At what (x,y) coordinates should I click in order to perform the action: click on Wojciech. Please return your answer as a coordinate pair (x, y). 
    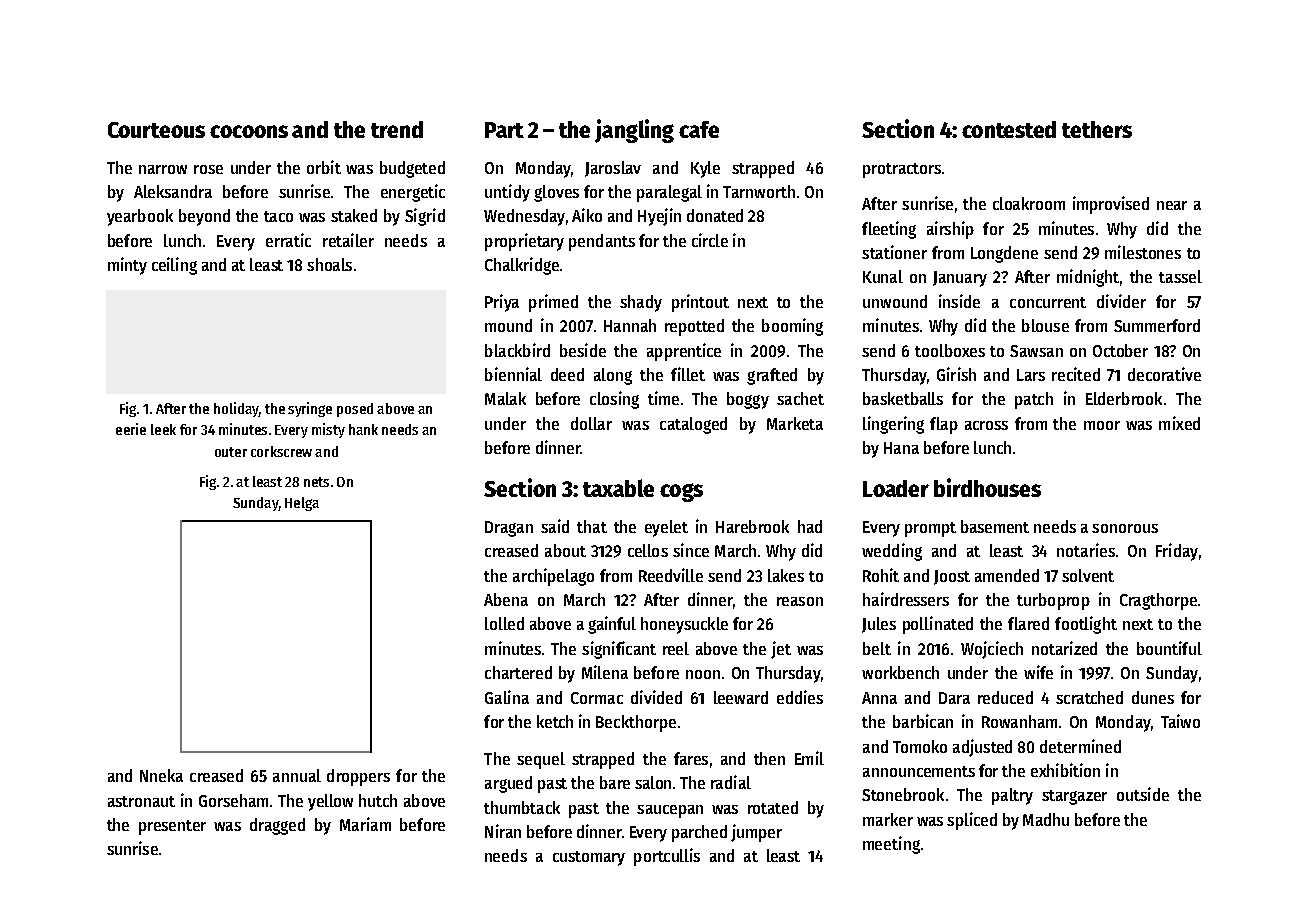
    Looking at the image, I should click on (992, 650).
